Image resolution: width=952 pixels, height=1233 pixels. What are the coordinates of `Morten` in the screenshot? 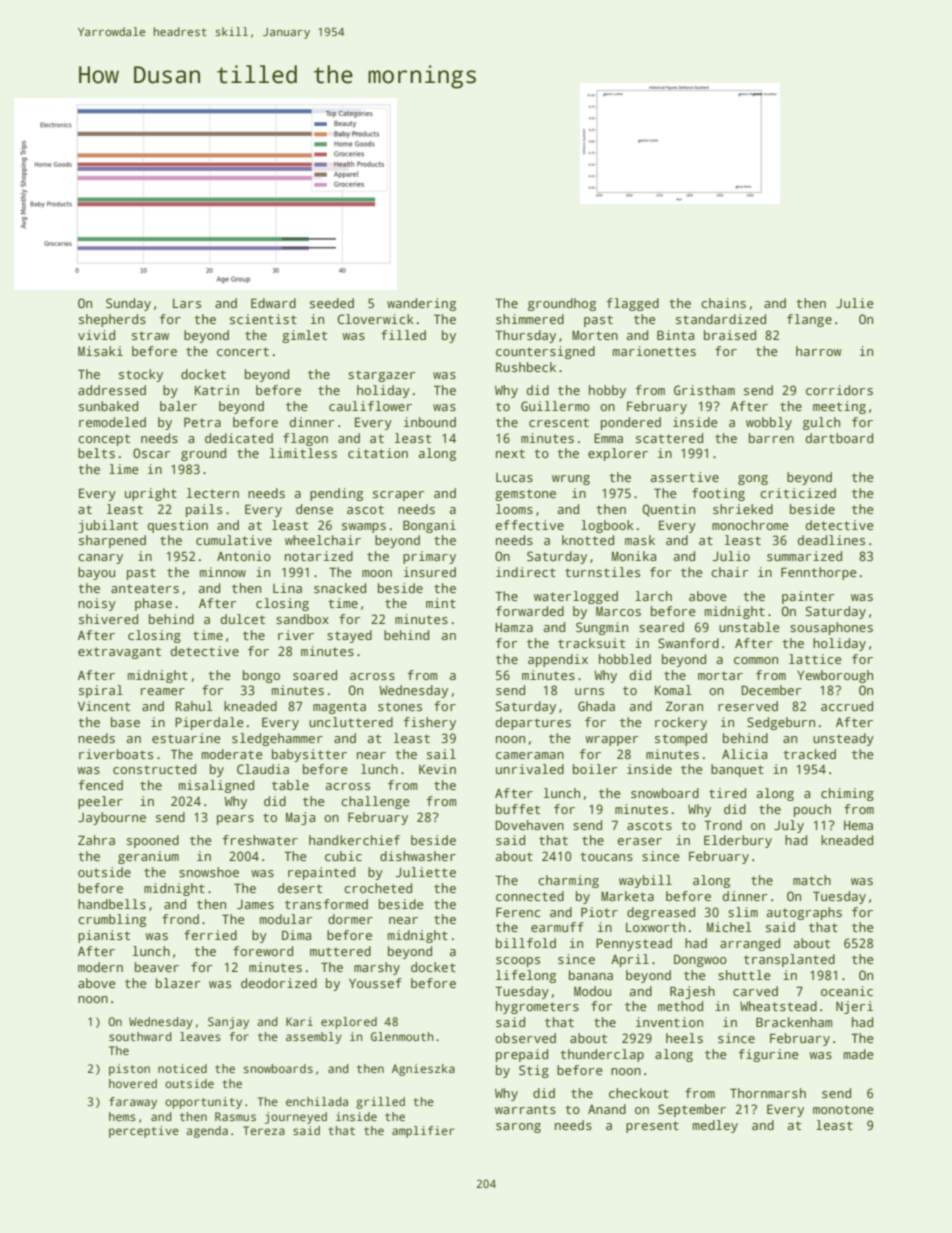 It's located at (595, 335).
